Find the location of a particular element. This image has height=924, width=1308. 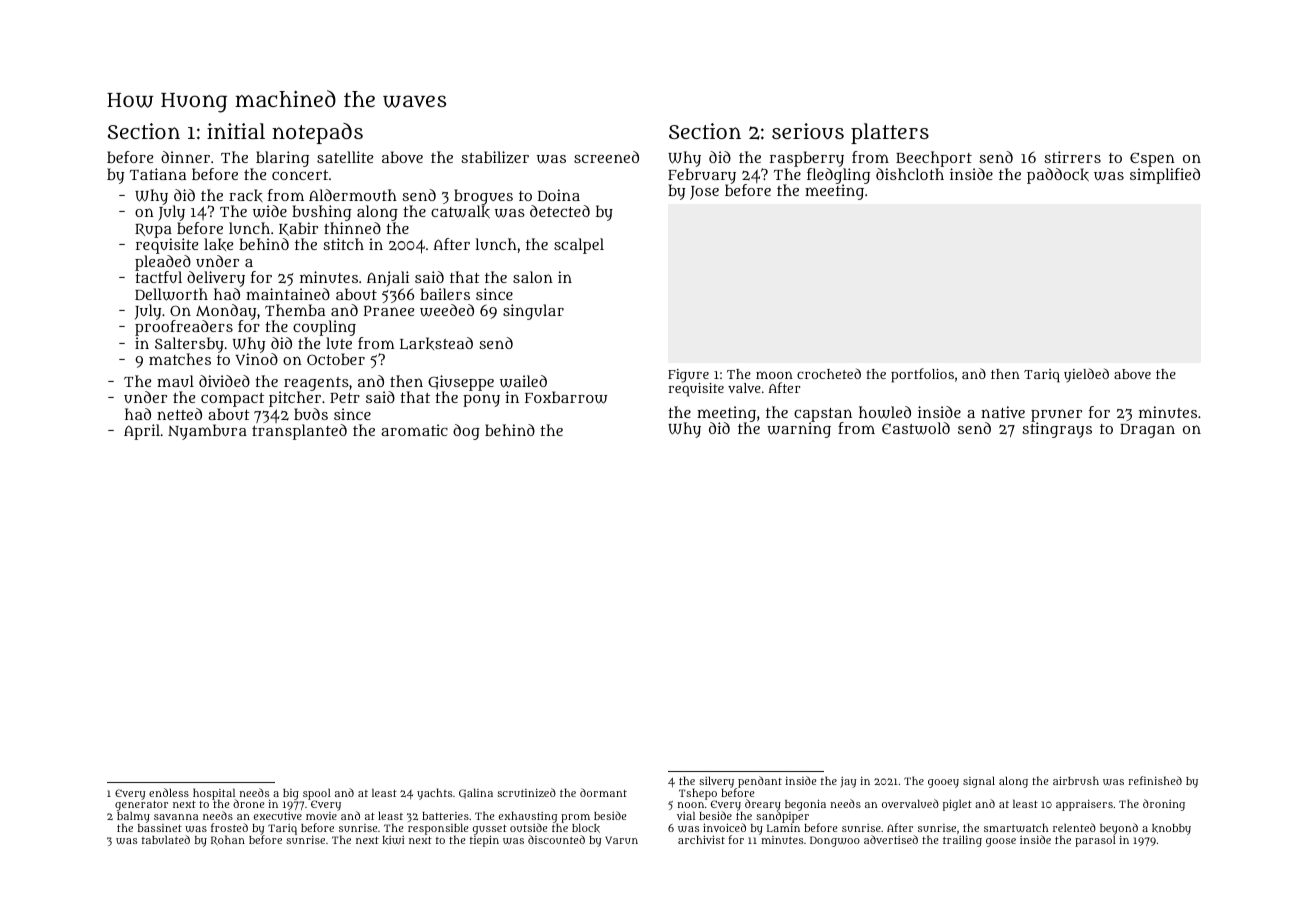

Eastwold is located at coordinates (916, 428).
